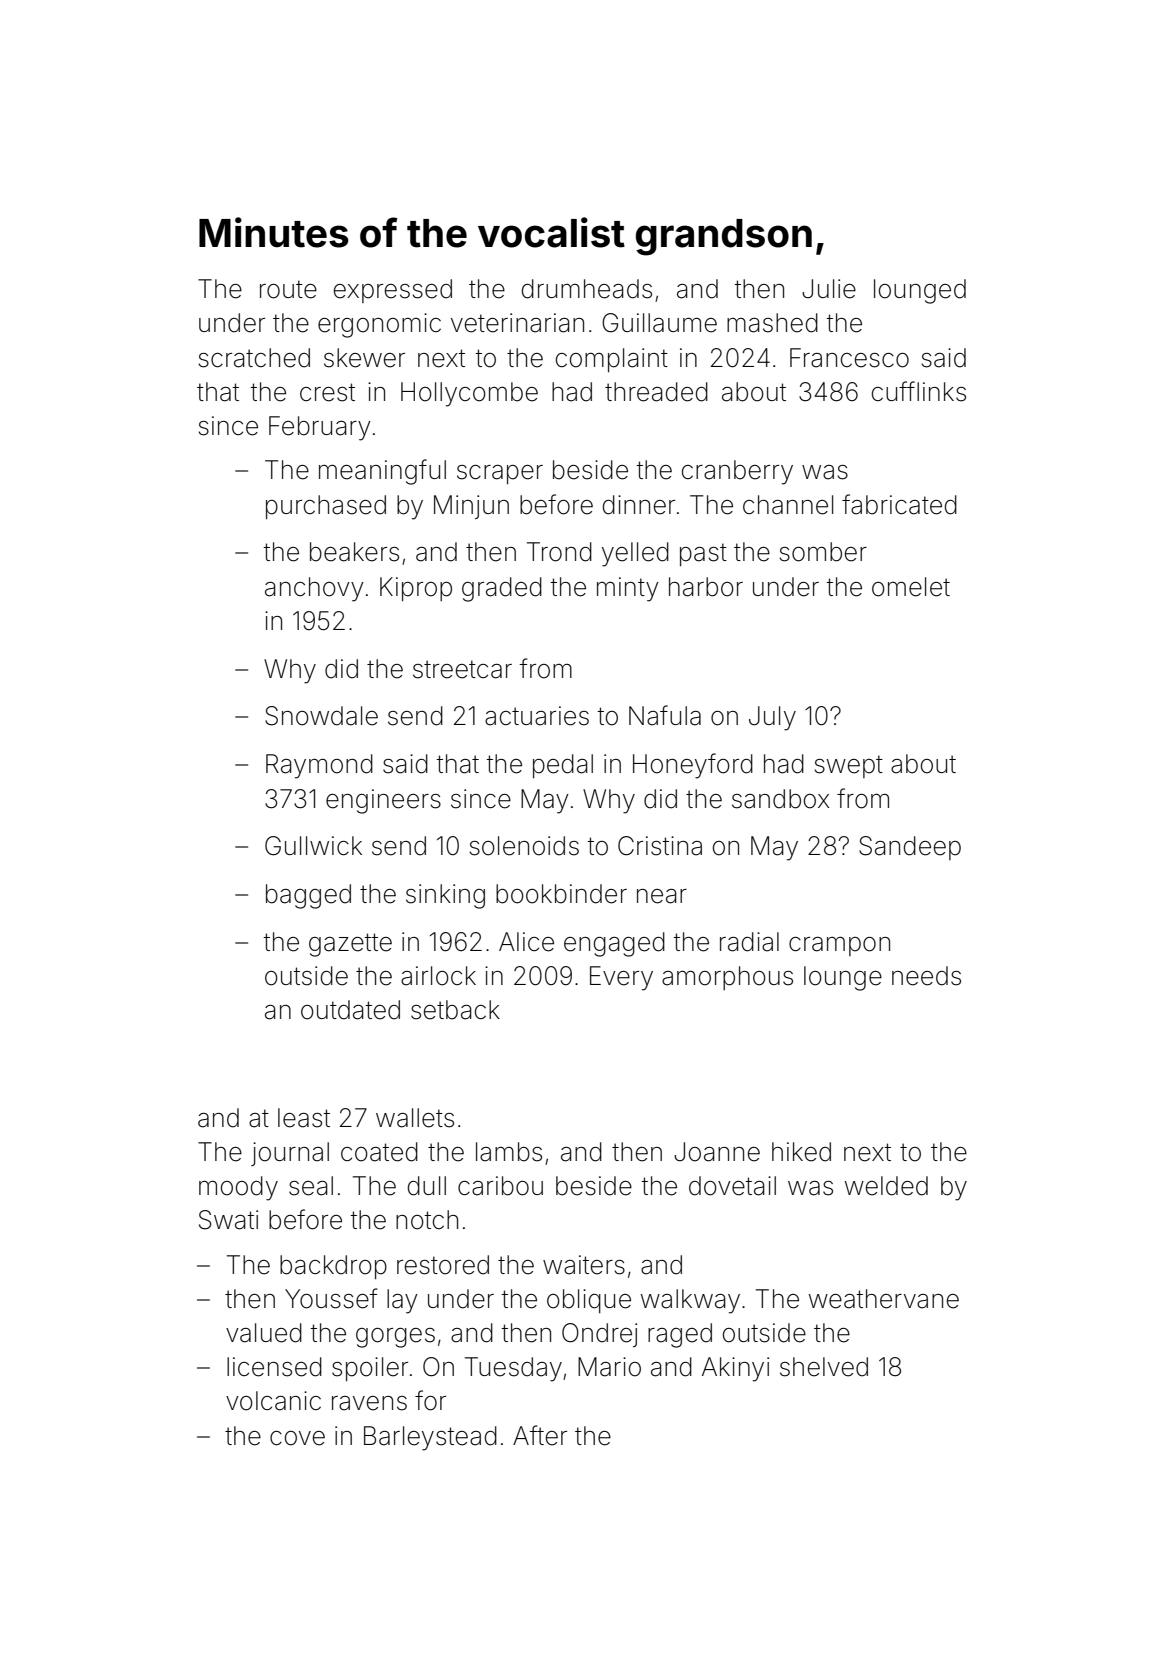 The width and height of the image is (1165, 1654). Describe the element at coordinates (540, 1435) in the image. I see `After` at that location.
